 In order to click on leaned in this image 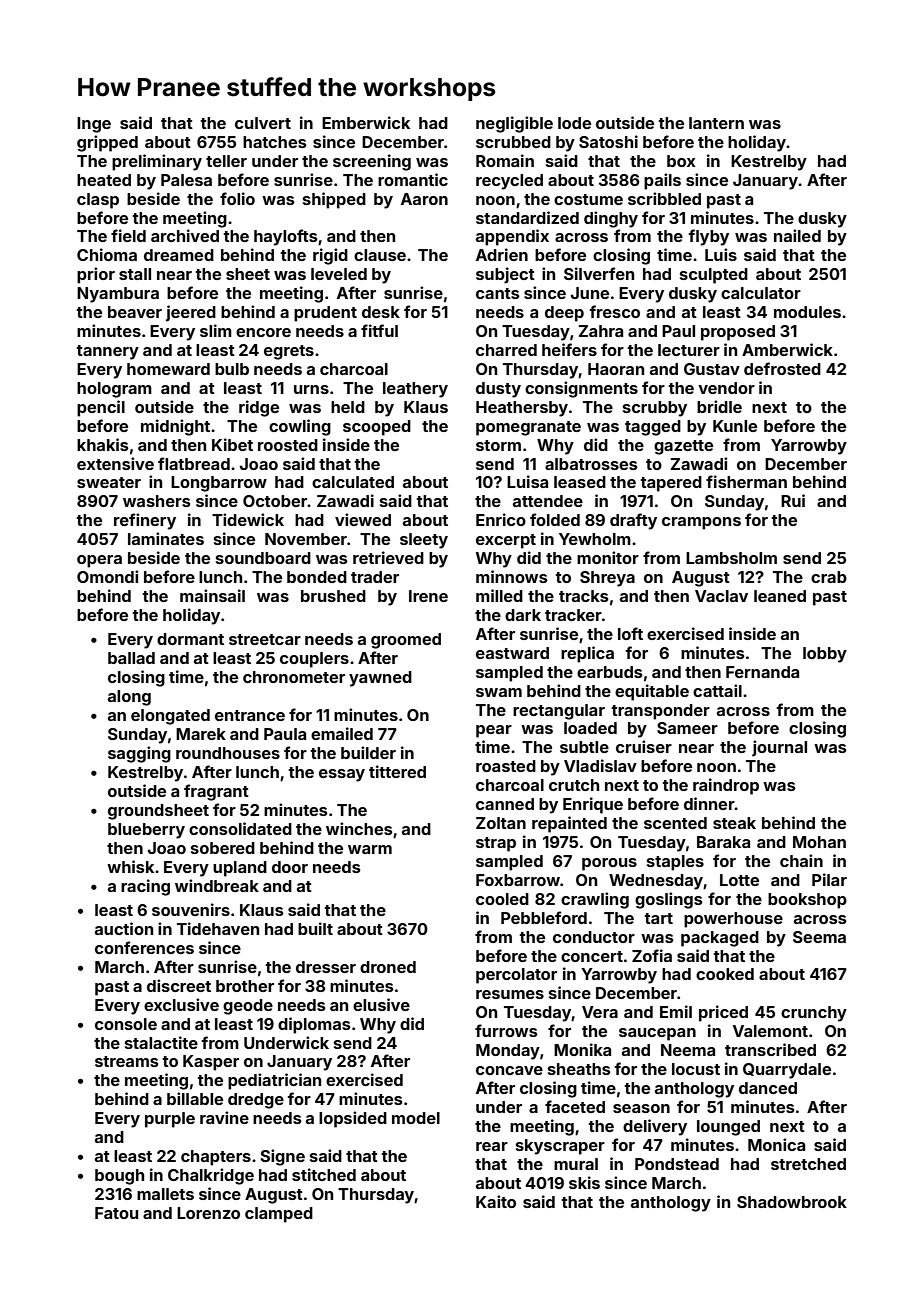, I will do `click(780, 596)`.
